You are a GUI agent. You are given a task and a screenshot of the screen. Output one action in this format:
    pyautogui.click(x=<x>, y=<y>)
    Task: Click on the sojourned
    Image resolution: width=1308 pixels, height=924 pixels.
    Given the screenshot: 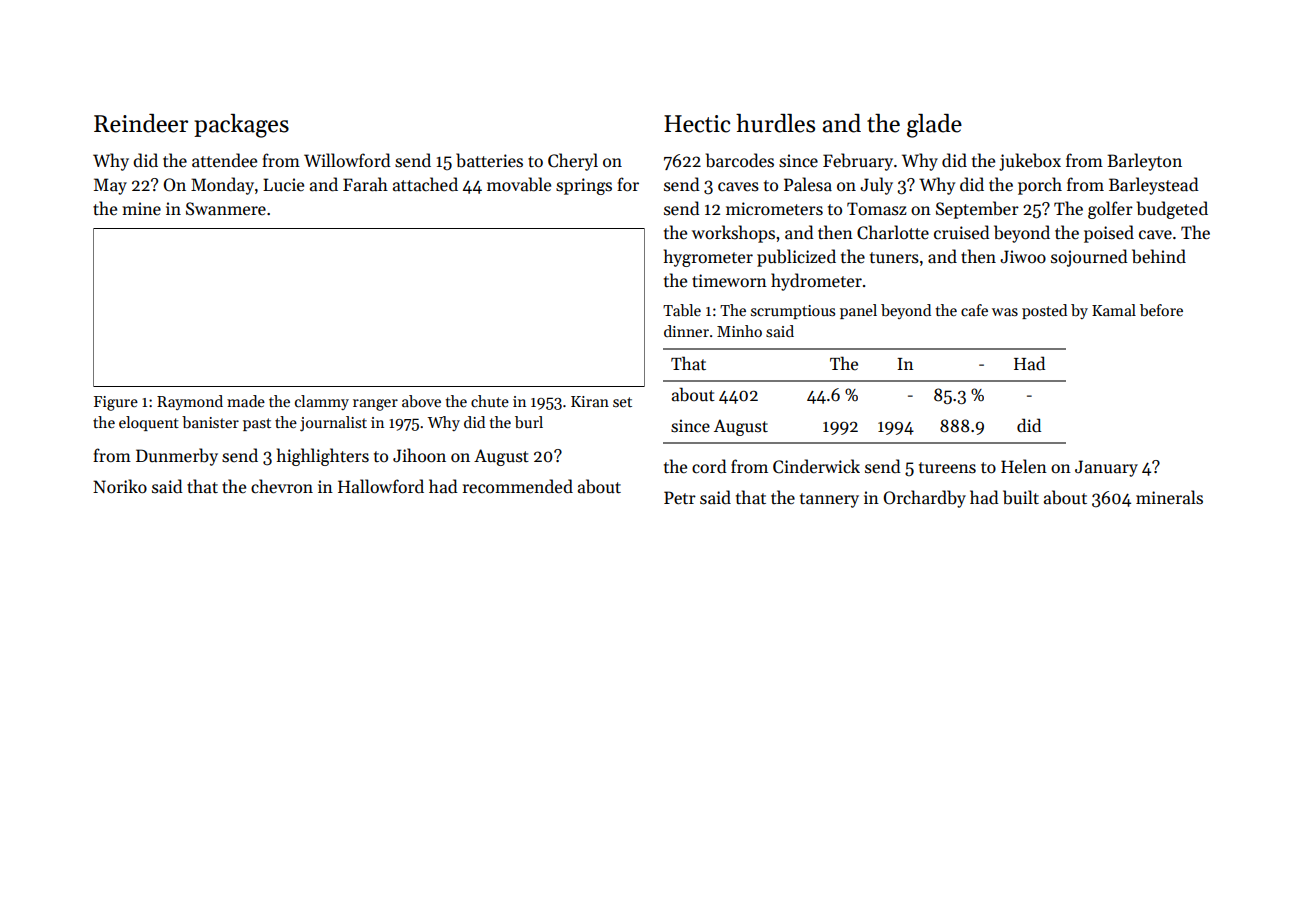 What is the action you would take?
    pyautogui.click(x=1089, y=258)
